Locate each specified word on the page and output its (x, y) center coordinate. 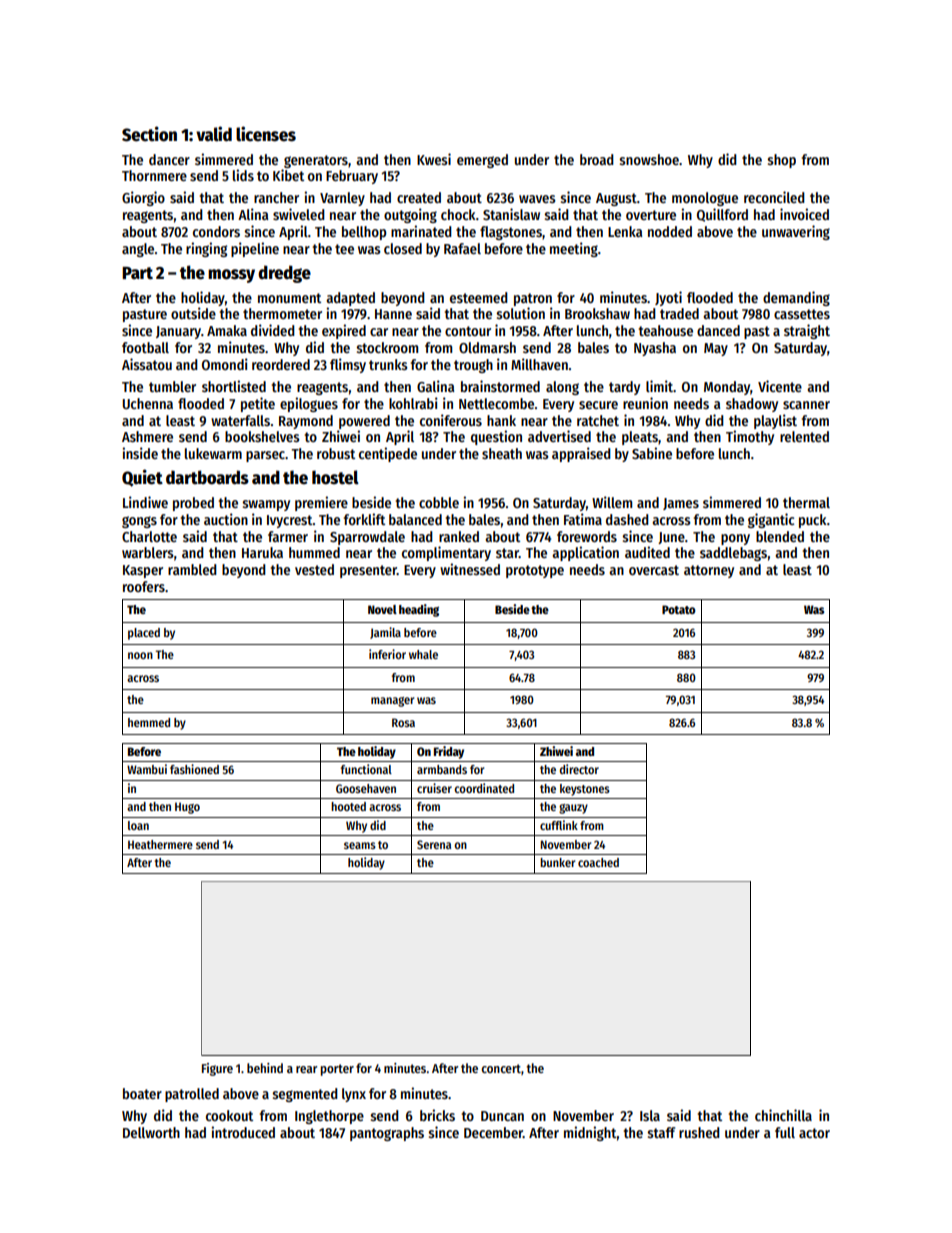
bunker (557, 862)
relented (804, 436)
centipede (388, 454)
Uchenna (148, 403)
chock (458, 214)
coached (598, 862)
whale (423, 654)
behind (265, 1068)
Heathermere (160, 844)
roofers (144, 586)
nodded (670, 231)
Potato (679, 609)
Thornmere (154, 175)
